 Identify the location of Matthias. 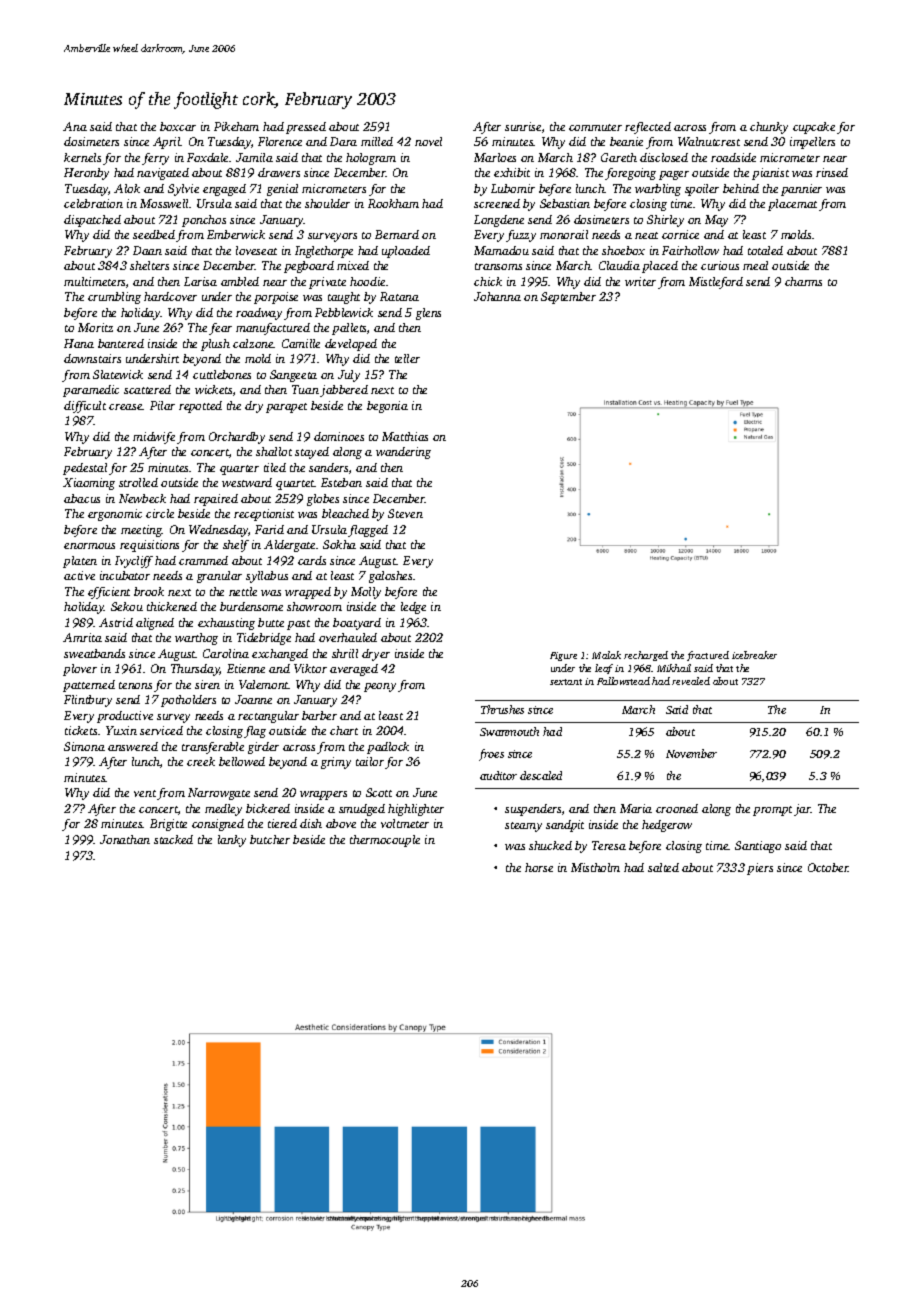
(405, 436).
